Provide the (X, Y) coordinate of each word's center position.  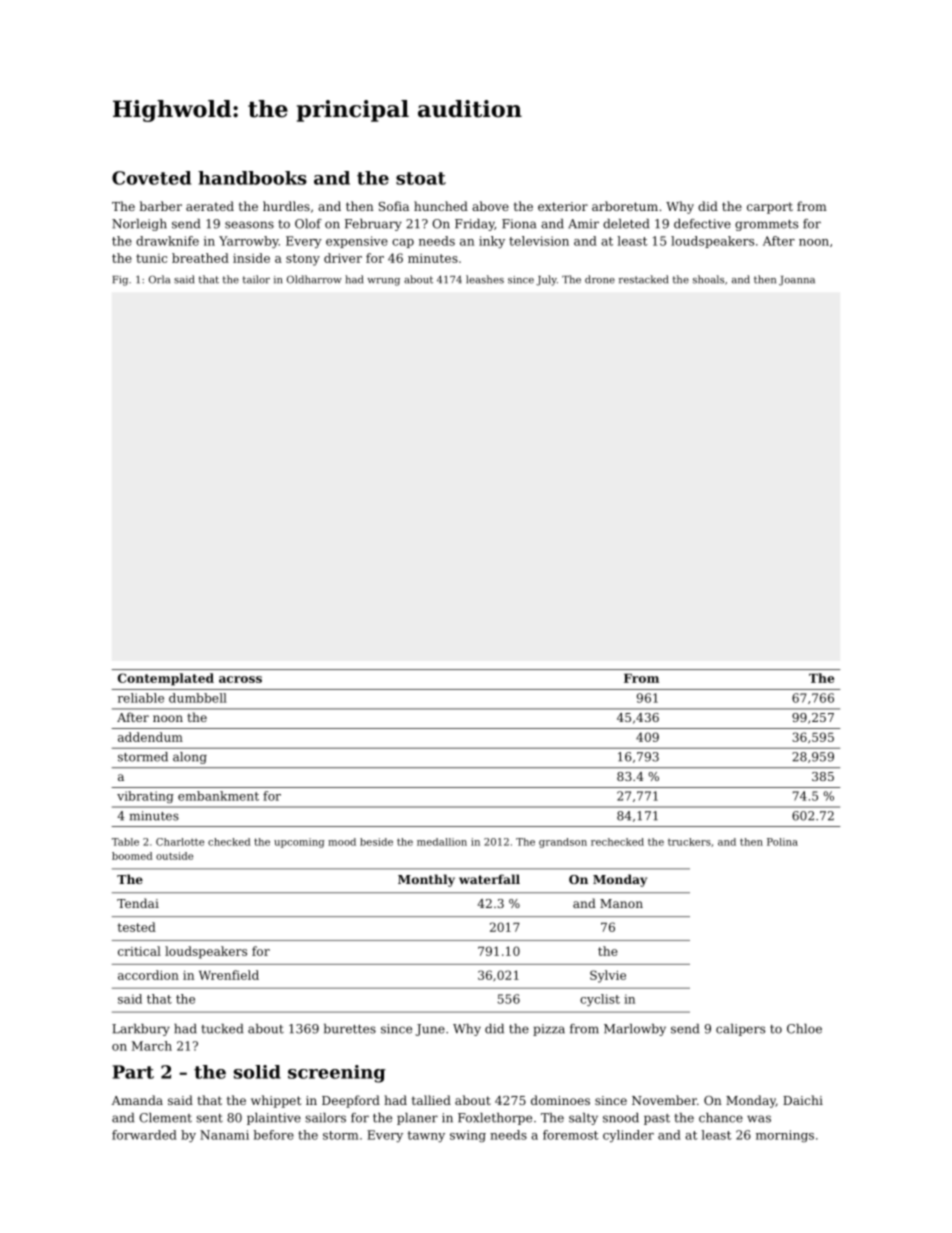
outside (174, 856)
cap (403, 243)
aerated (210, 206)
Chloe (804, 1029)
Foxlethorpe (495, 1119)
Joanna (797, 281)
